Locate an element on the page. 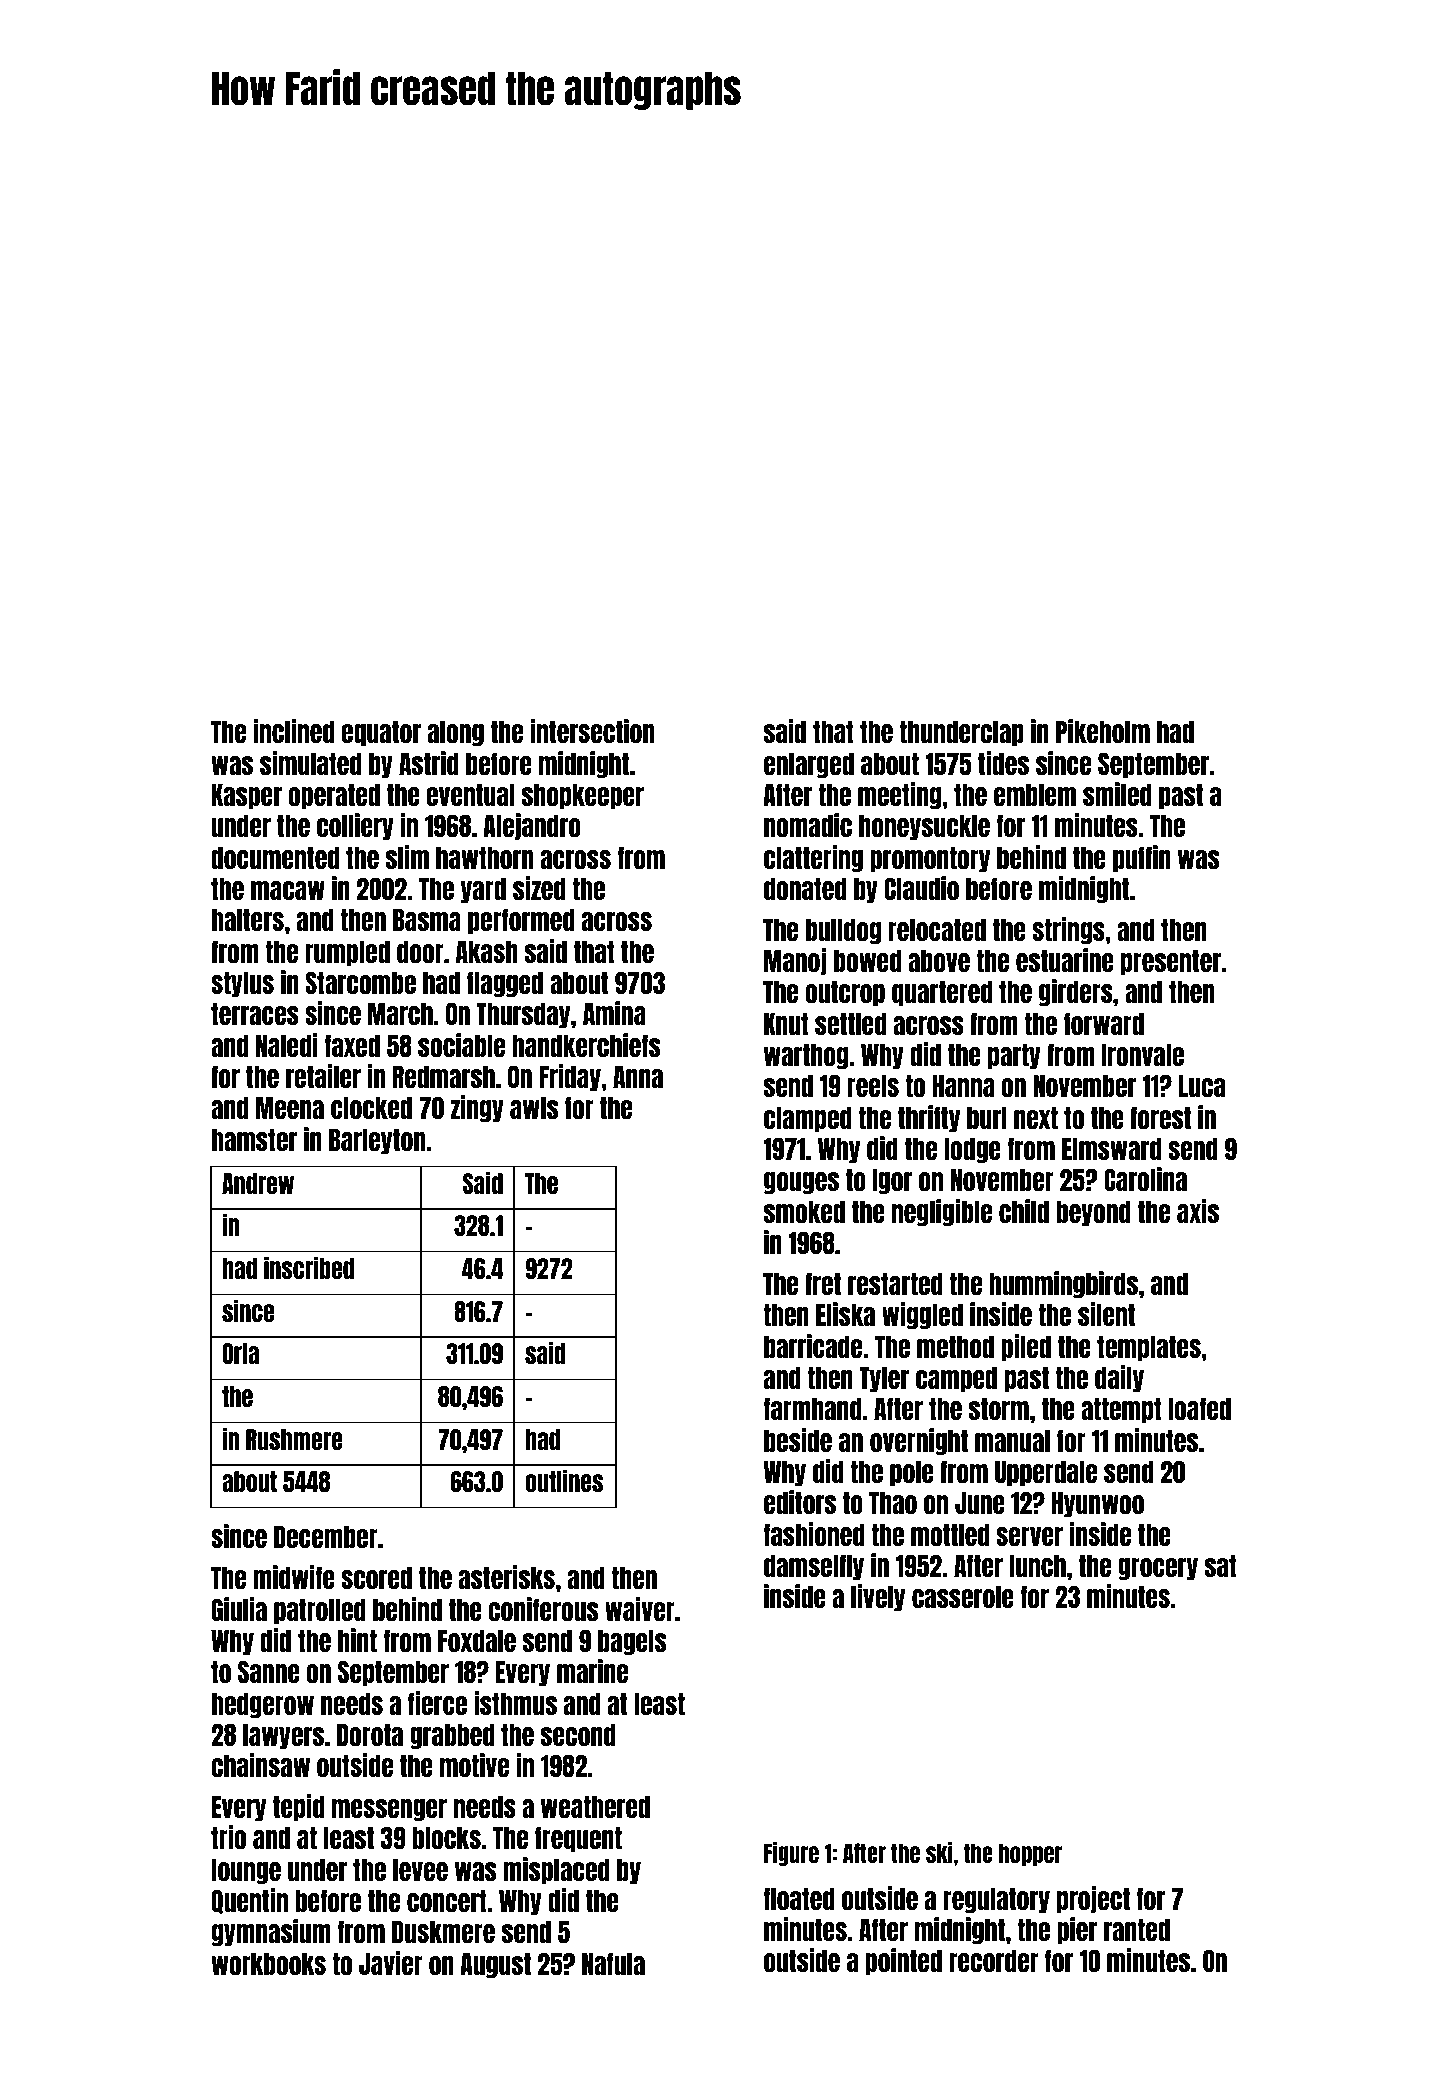  Manoj is located at coordinates (795, 961).
